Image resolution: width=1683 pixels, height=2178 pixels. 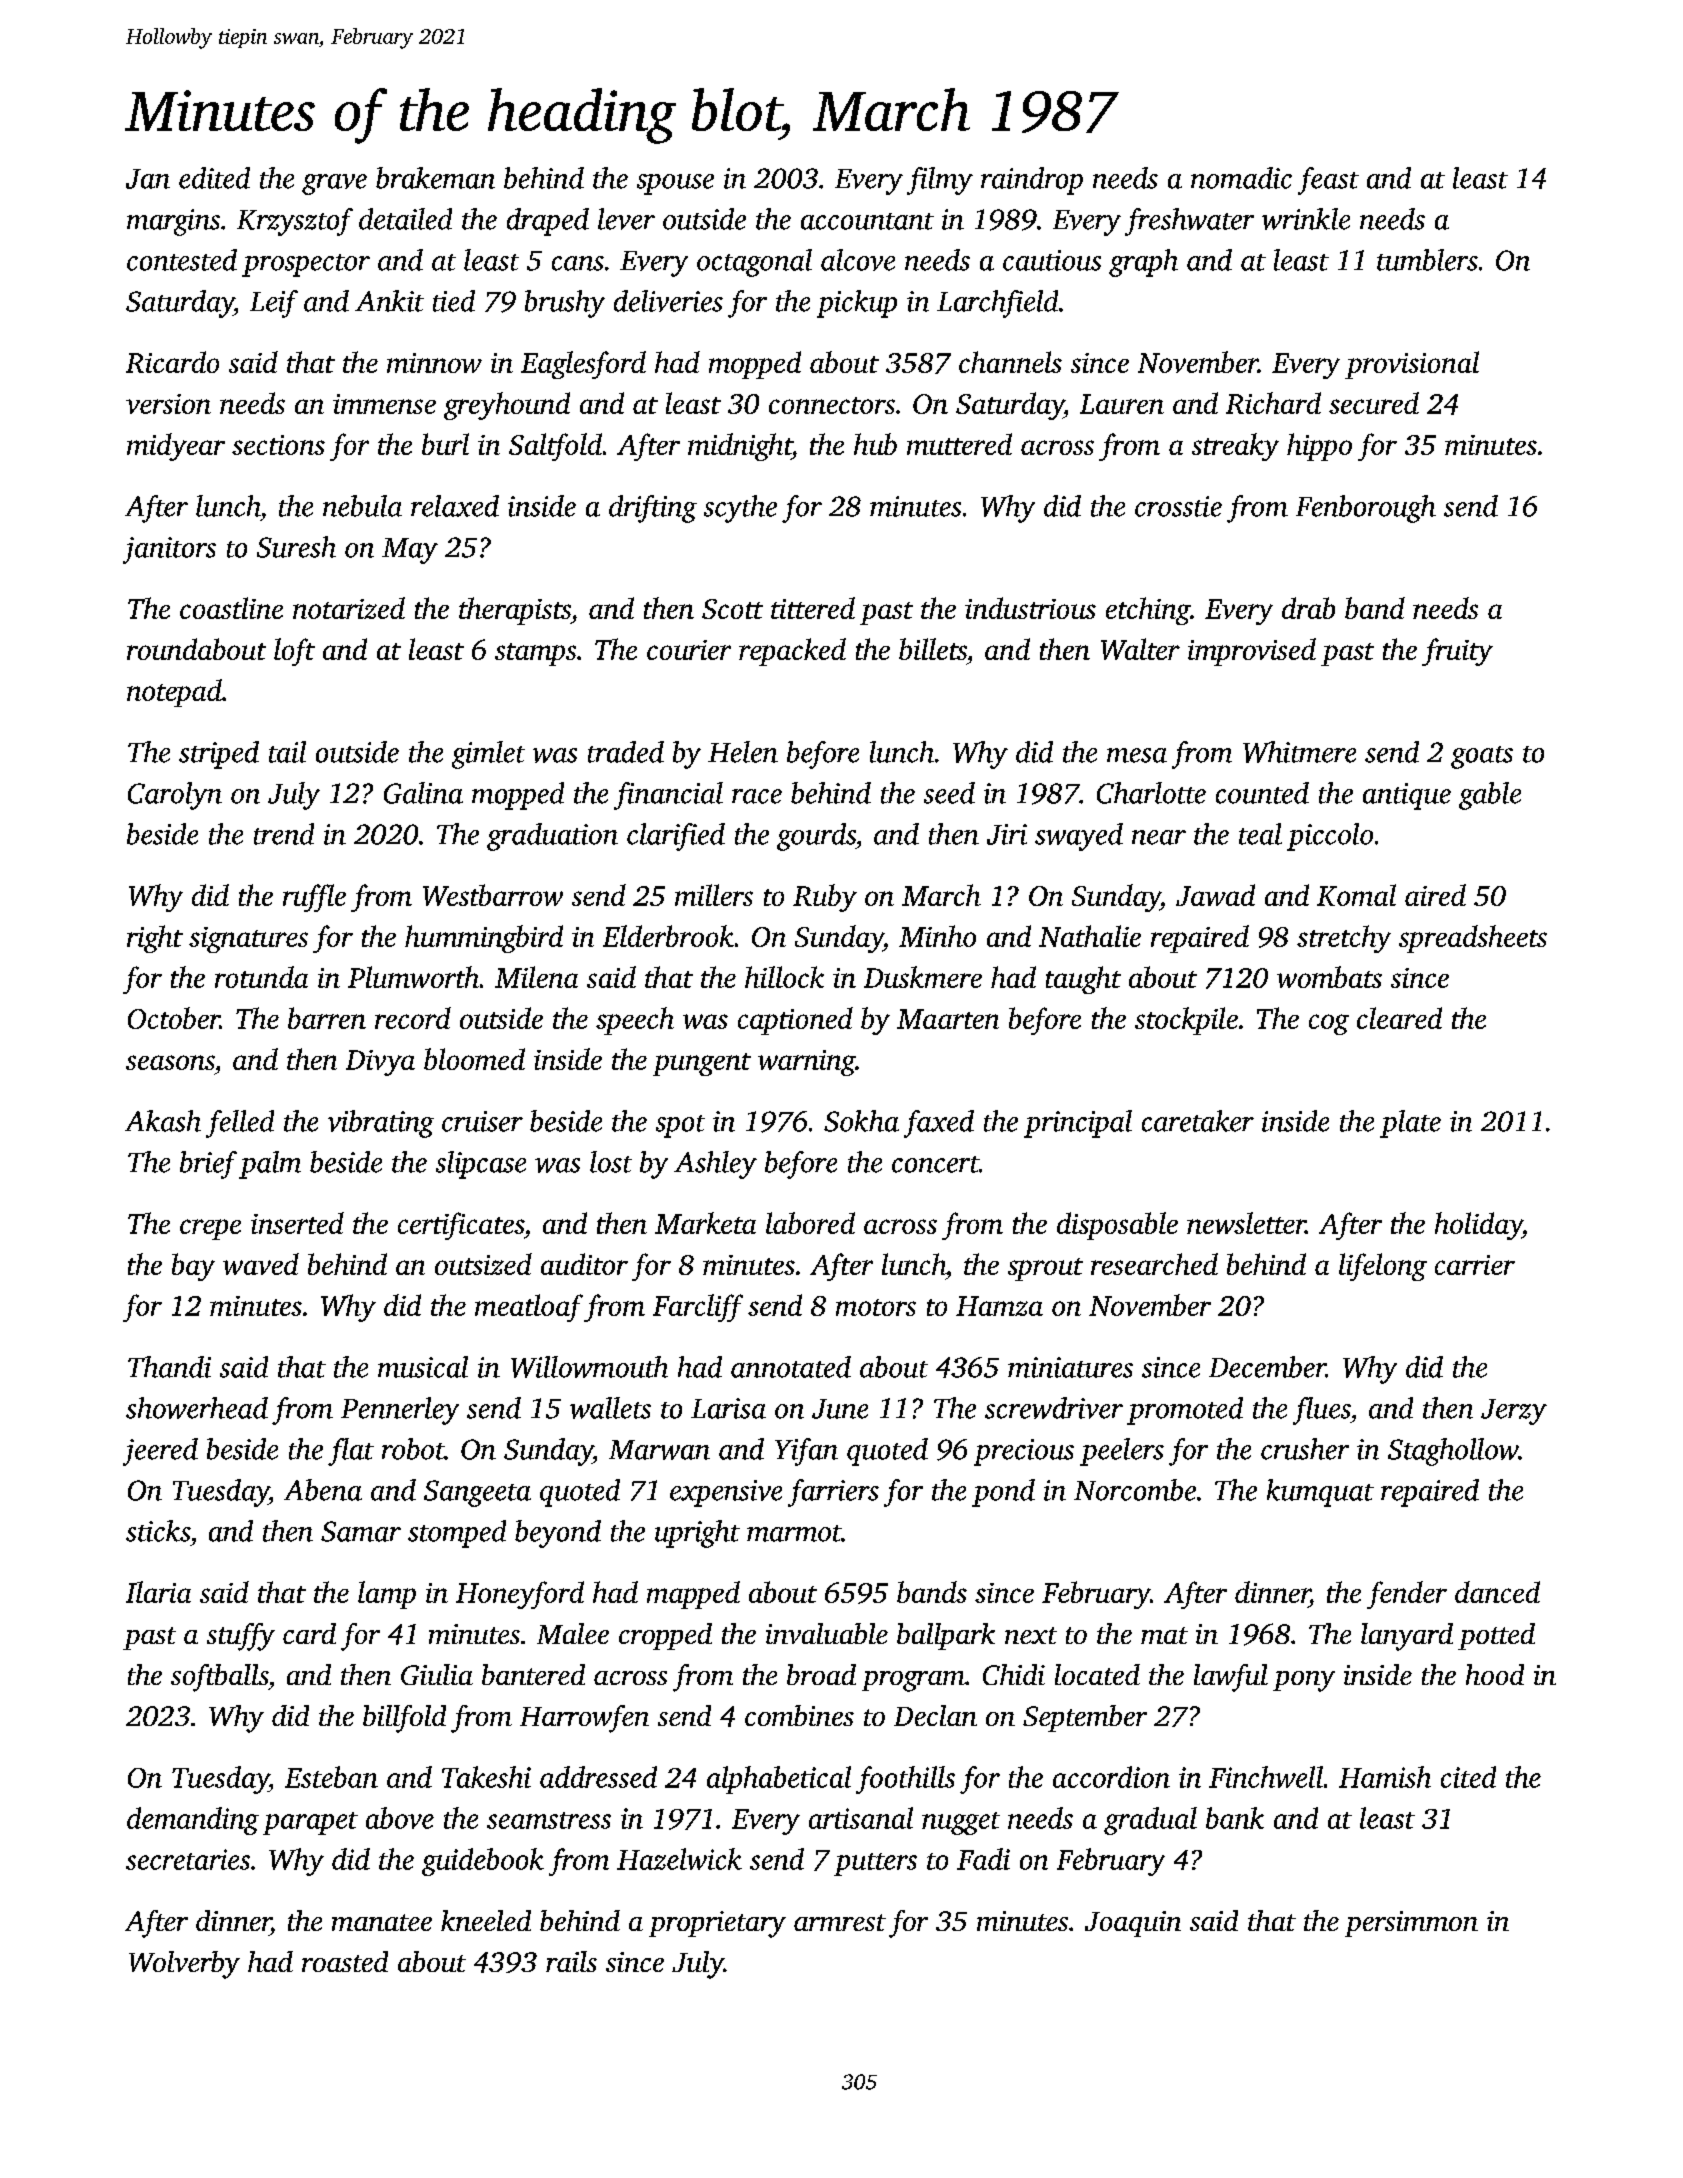 What do you see at coordinates (1411, 1924) in the screenshot?
I see `persimmon` at bounding box center [1411, 1924].
